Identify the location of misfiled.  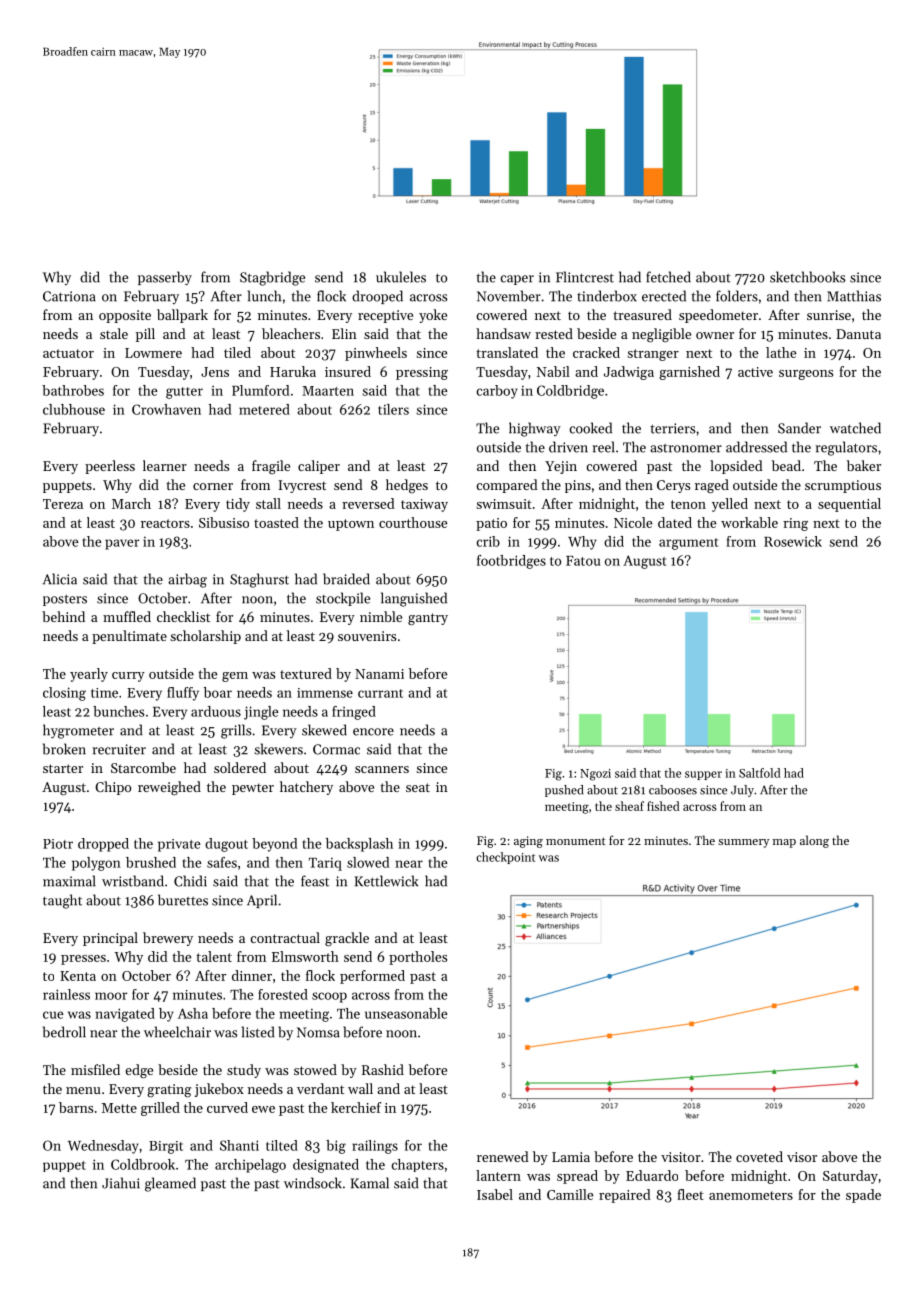
(95, 1069).
